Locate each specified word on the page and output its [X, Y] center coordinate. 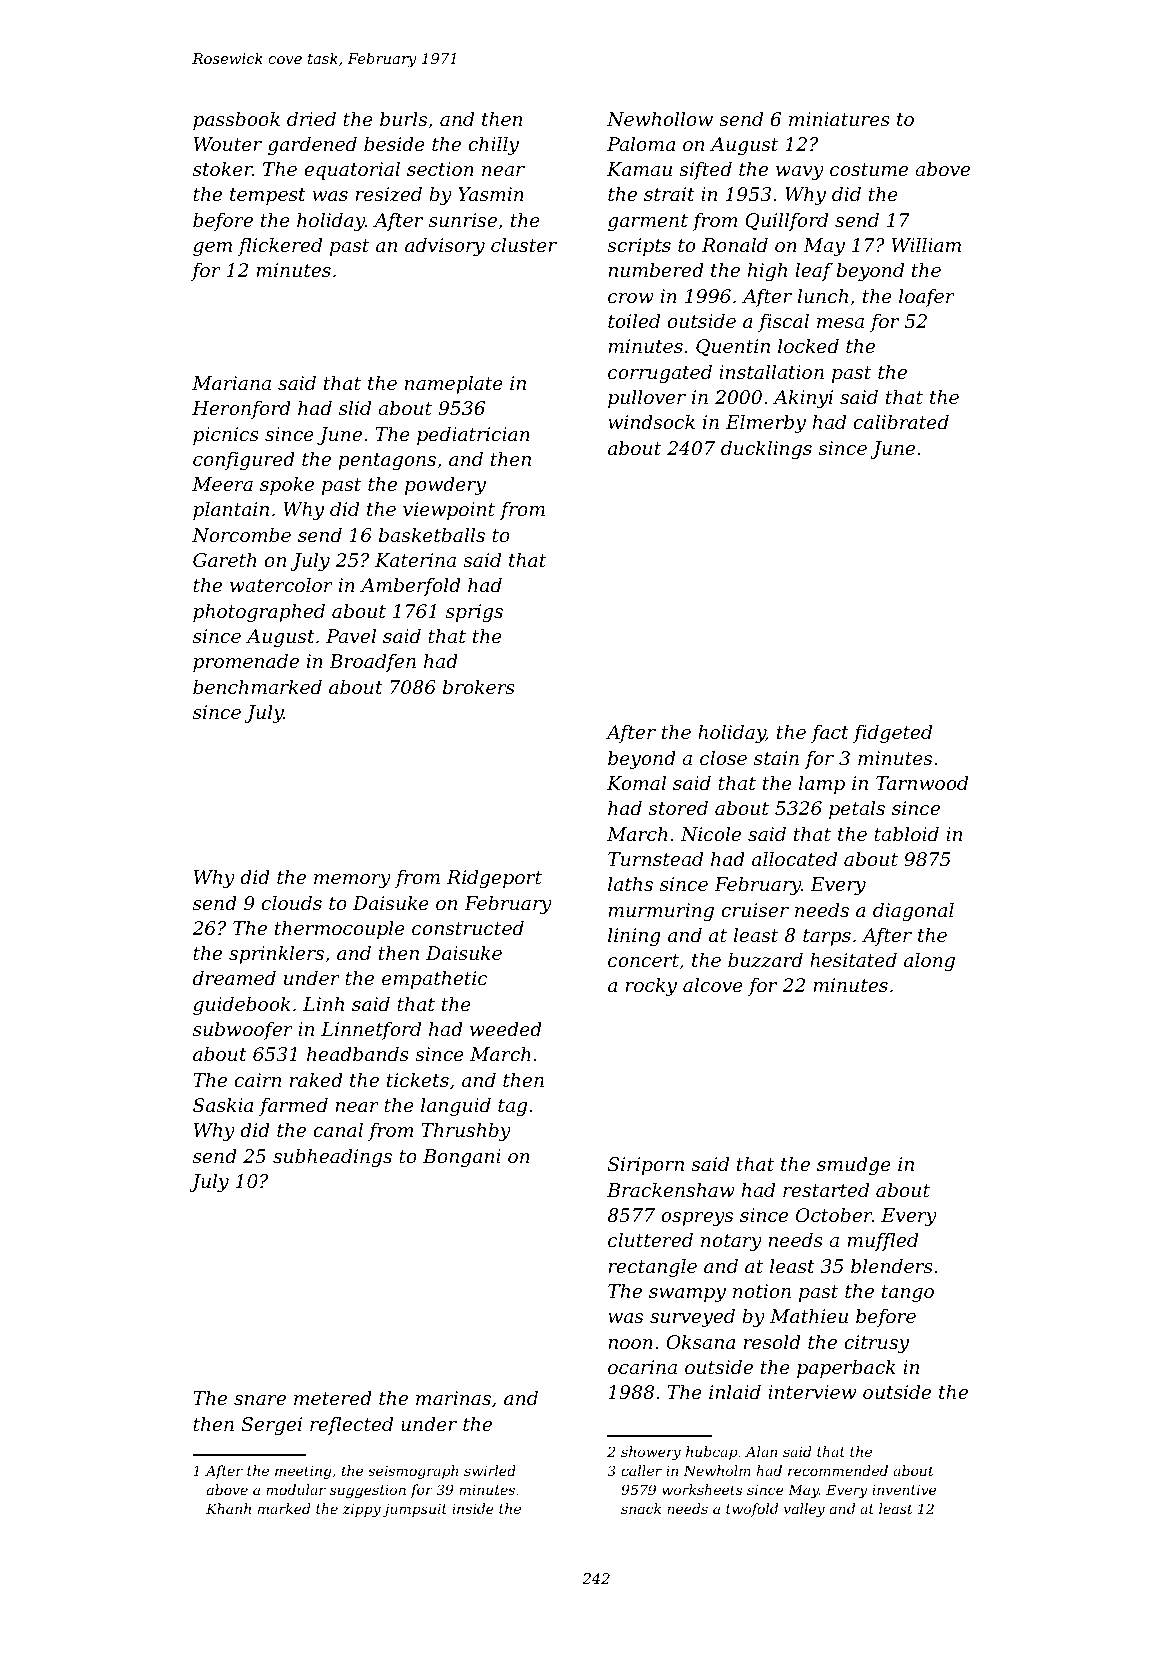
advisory [445, 246]
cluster [524, 244]
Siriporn [646, 1166]
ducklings [766, 449]
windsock [651, 421]
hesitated [853, 959]
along [929, 961]
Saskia [223, 1104]
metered [333, 1397]
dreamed [234, 977]
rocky [651, 986]
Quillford [786, 221]
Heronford [241, 409]
